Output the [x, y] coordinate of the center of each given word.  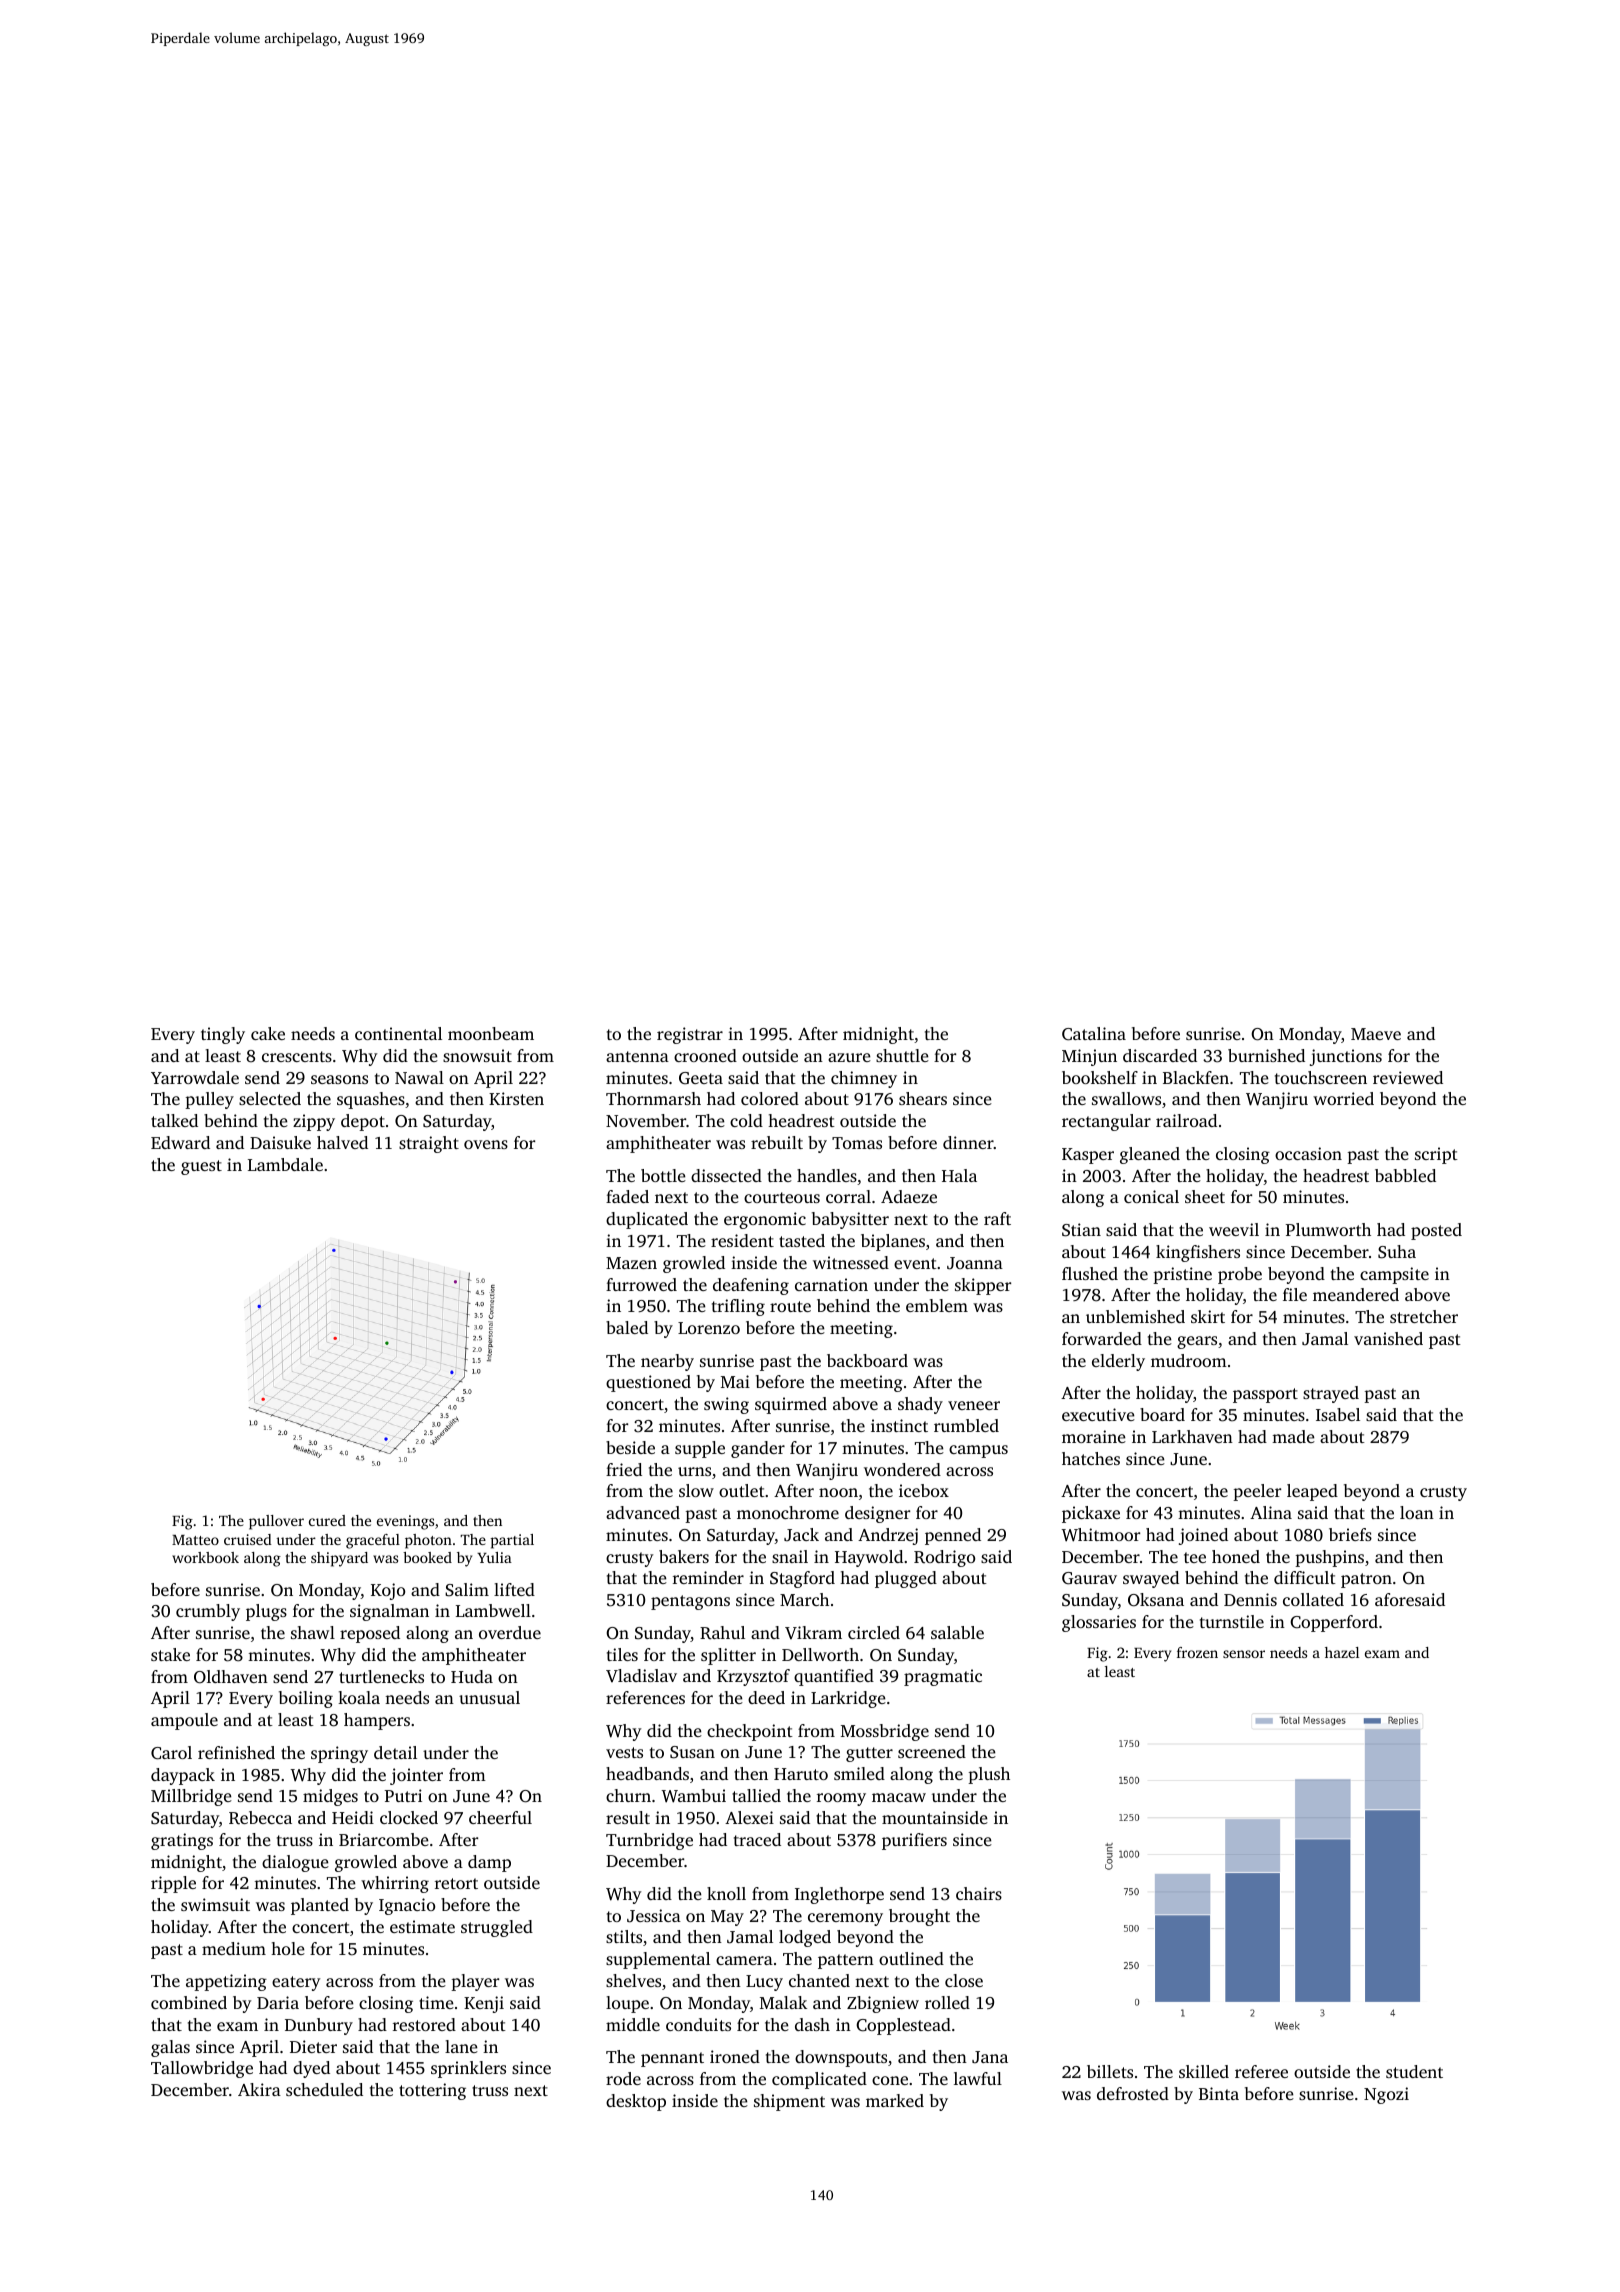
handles [827, 1175]
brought [919, 1917]
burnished [1266, 1055]
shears [923, 1098]
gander [758, 1449]
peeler [1257, 1492]
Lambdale [285, 1164]
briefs [1350, 1534]
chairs [979, 1893]
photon [428, 1541]
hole [288, 1948]
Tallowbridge [202, 2069]
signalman [389, 1612]
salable [957, 1632]
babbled [1405, 1175]
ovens [486, 1144]
